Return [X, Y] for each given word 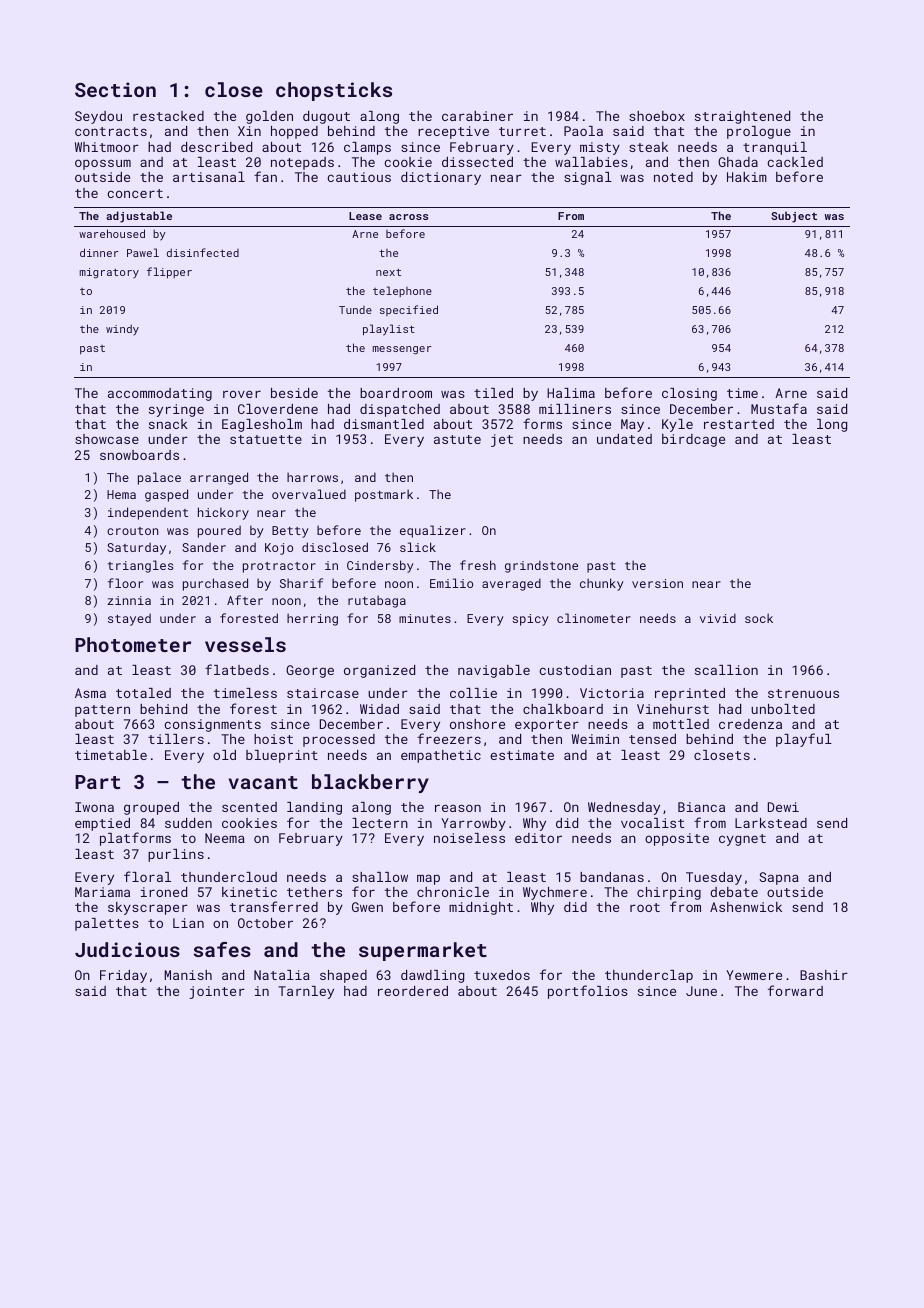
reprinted [690, 694]
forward [795, 990]
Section [115, 89]
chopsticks [334, 91]
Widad [379, 709]
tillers [176, 739]
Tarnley [306, 992]
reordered [413, 991]
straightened [742, 117]
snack [168, 424]
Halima [571, 393]
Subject [794, 217]
